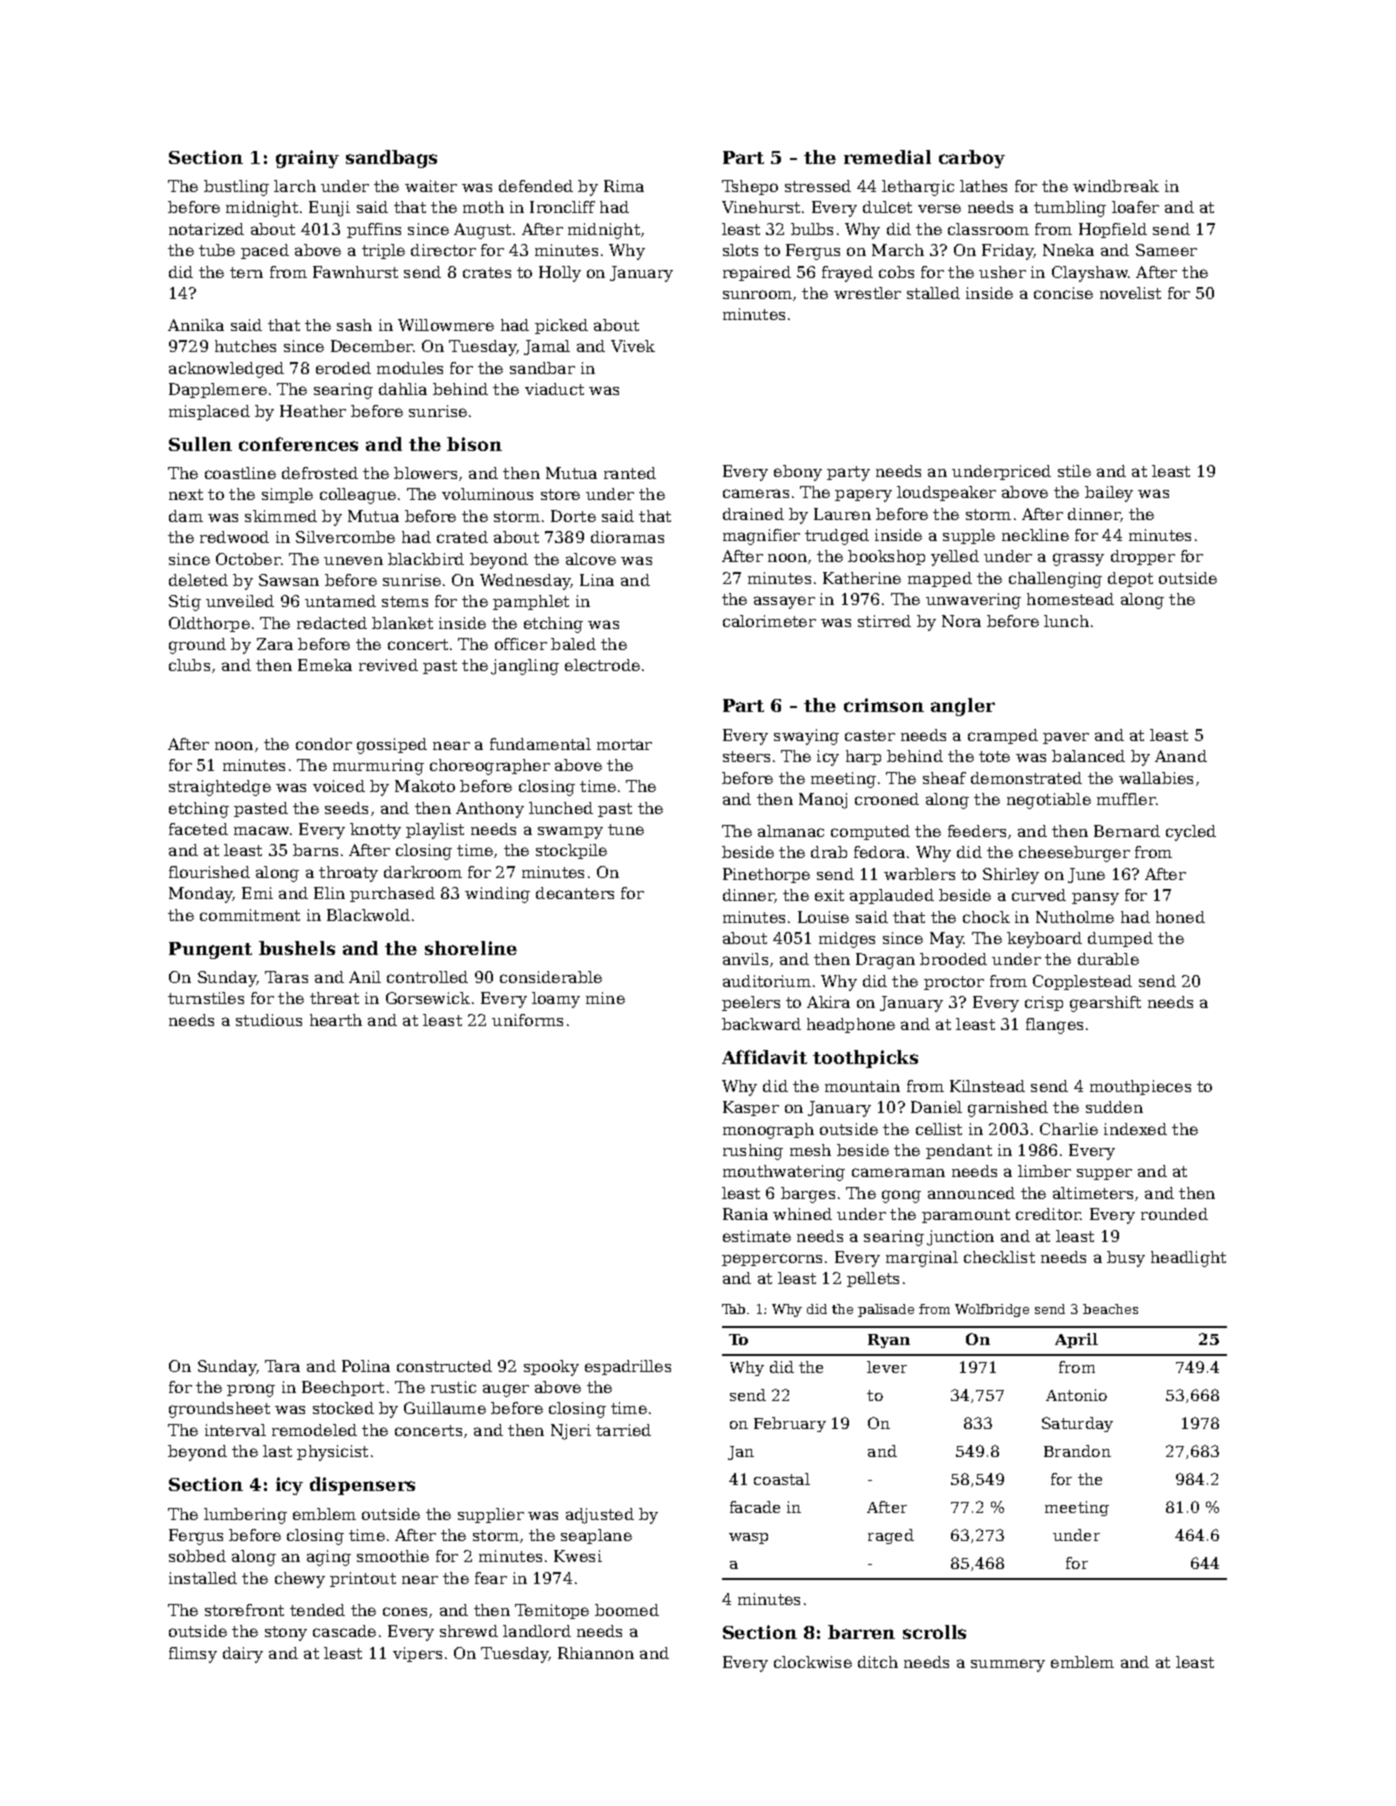 Image resolution: width=1396 pixels, height=1806 pixels. I want to click on Tshepo, so click(750, 187).
